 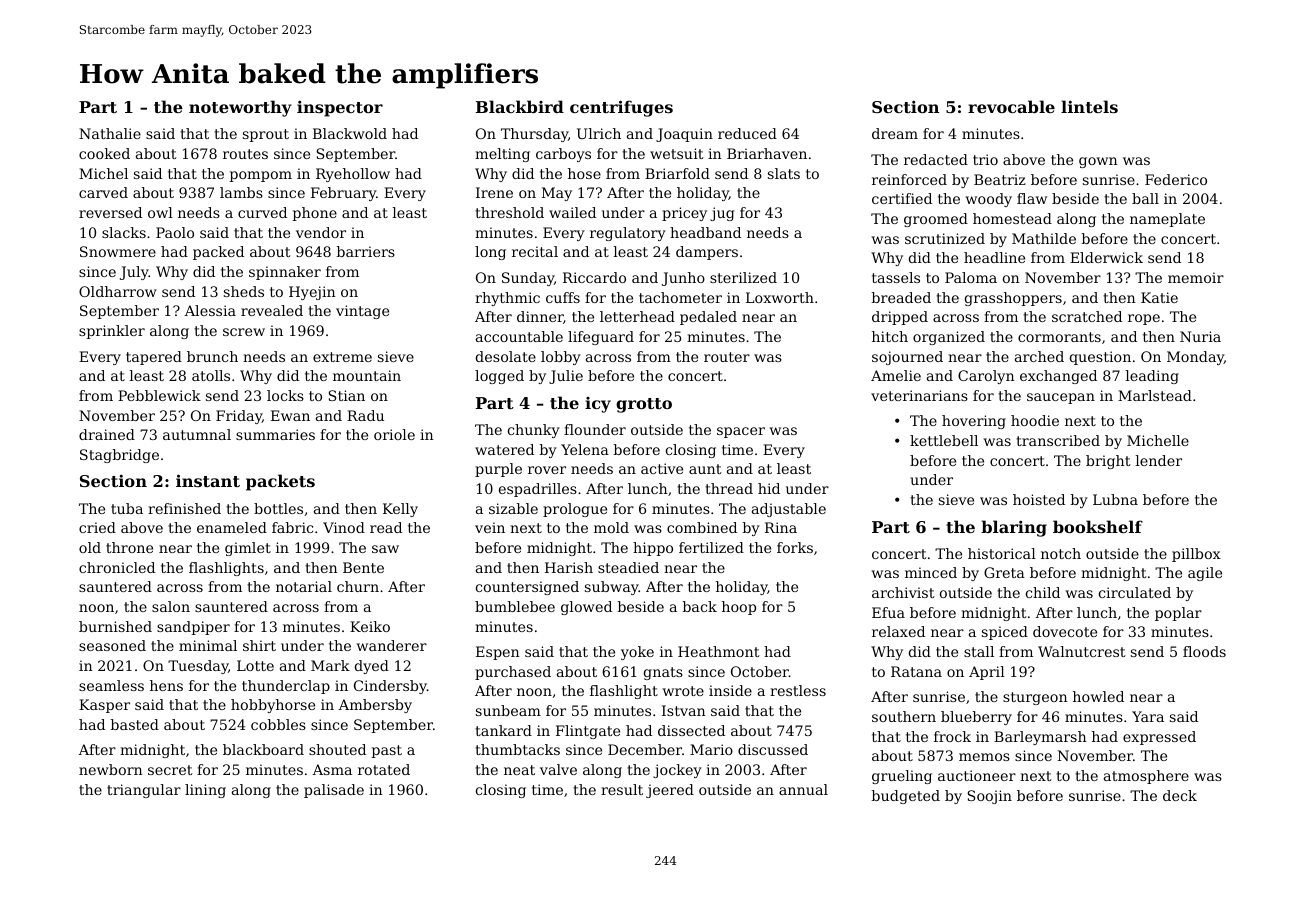 What do you see at coordinates (683, 691) in the document?
I see `wrote` at bounding box center [683, 691].
